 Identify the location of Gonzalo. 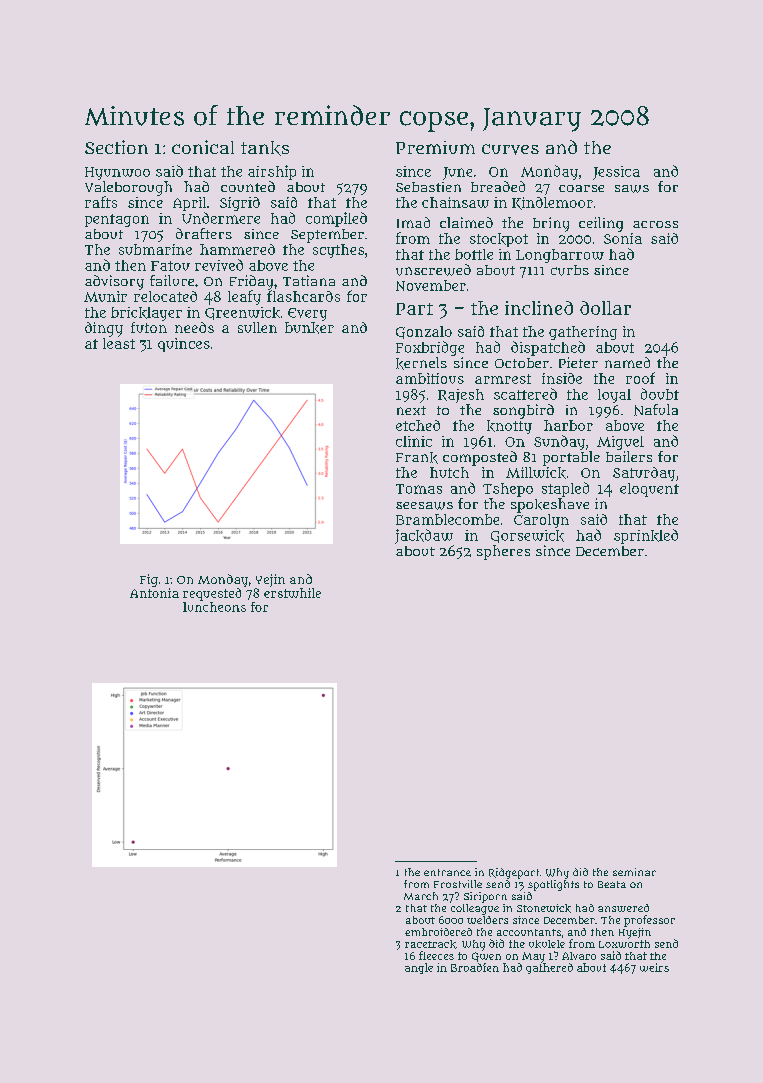
(424, 332).
